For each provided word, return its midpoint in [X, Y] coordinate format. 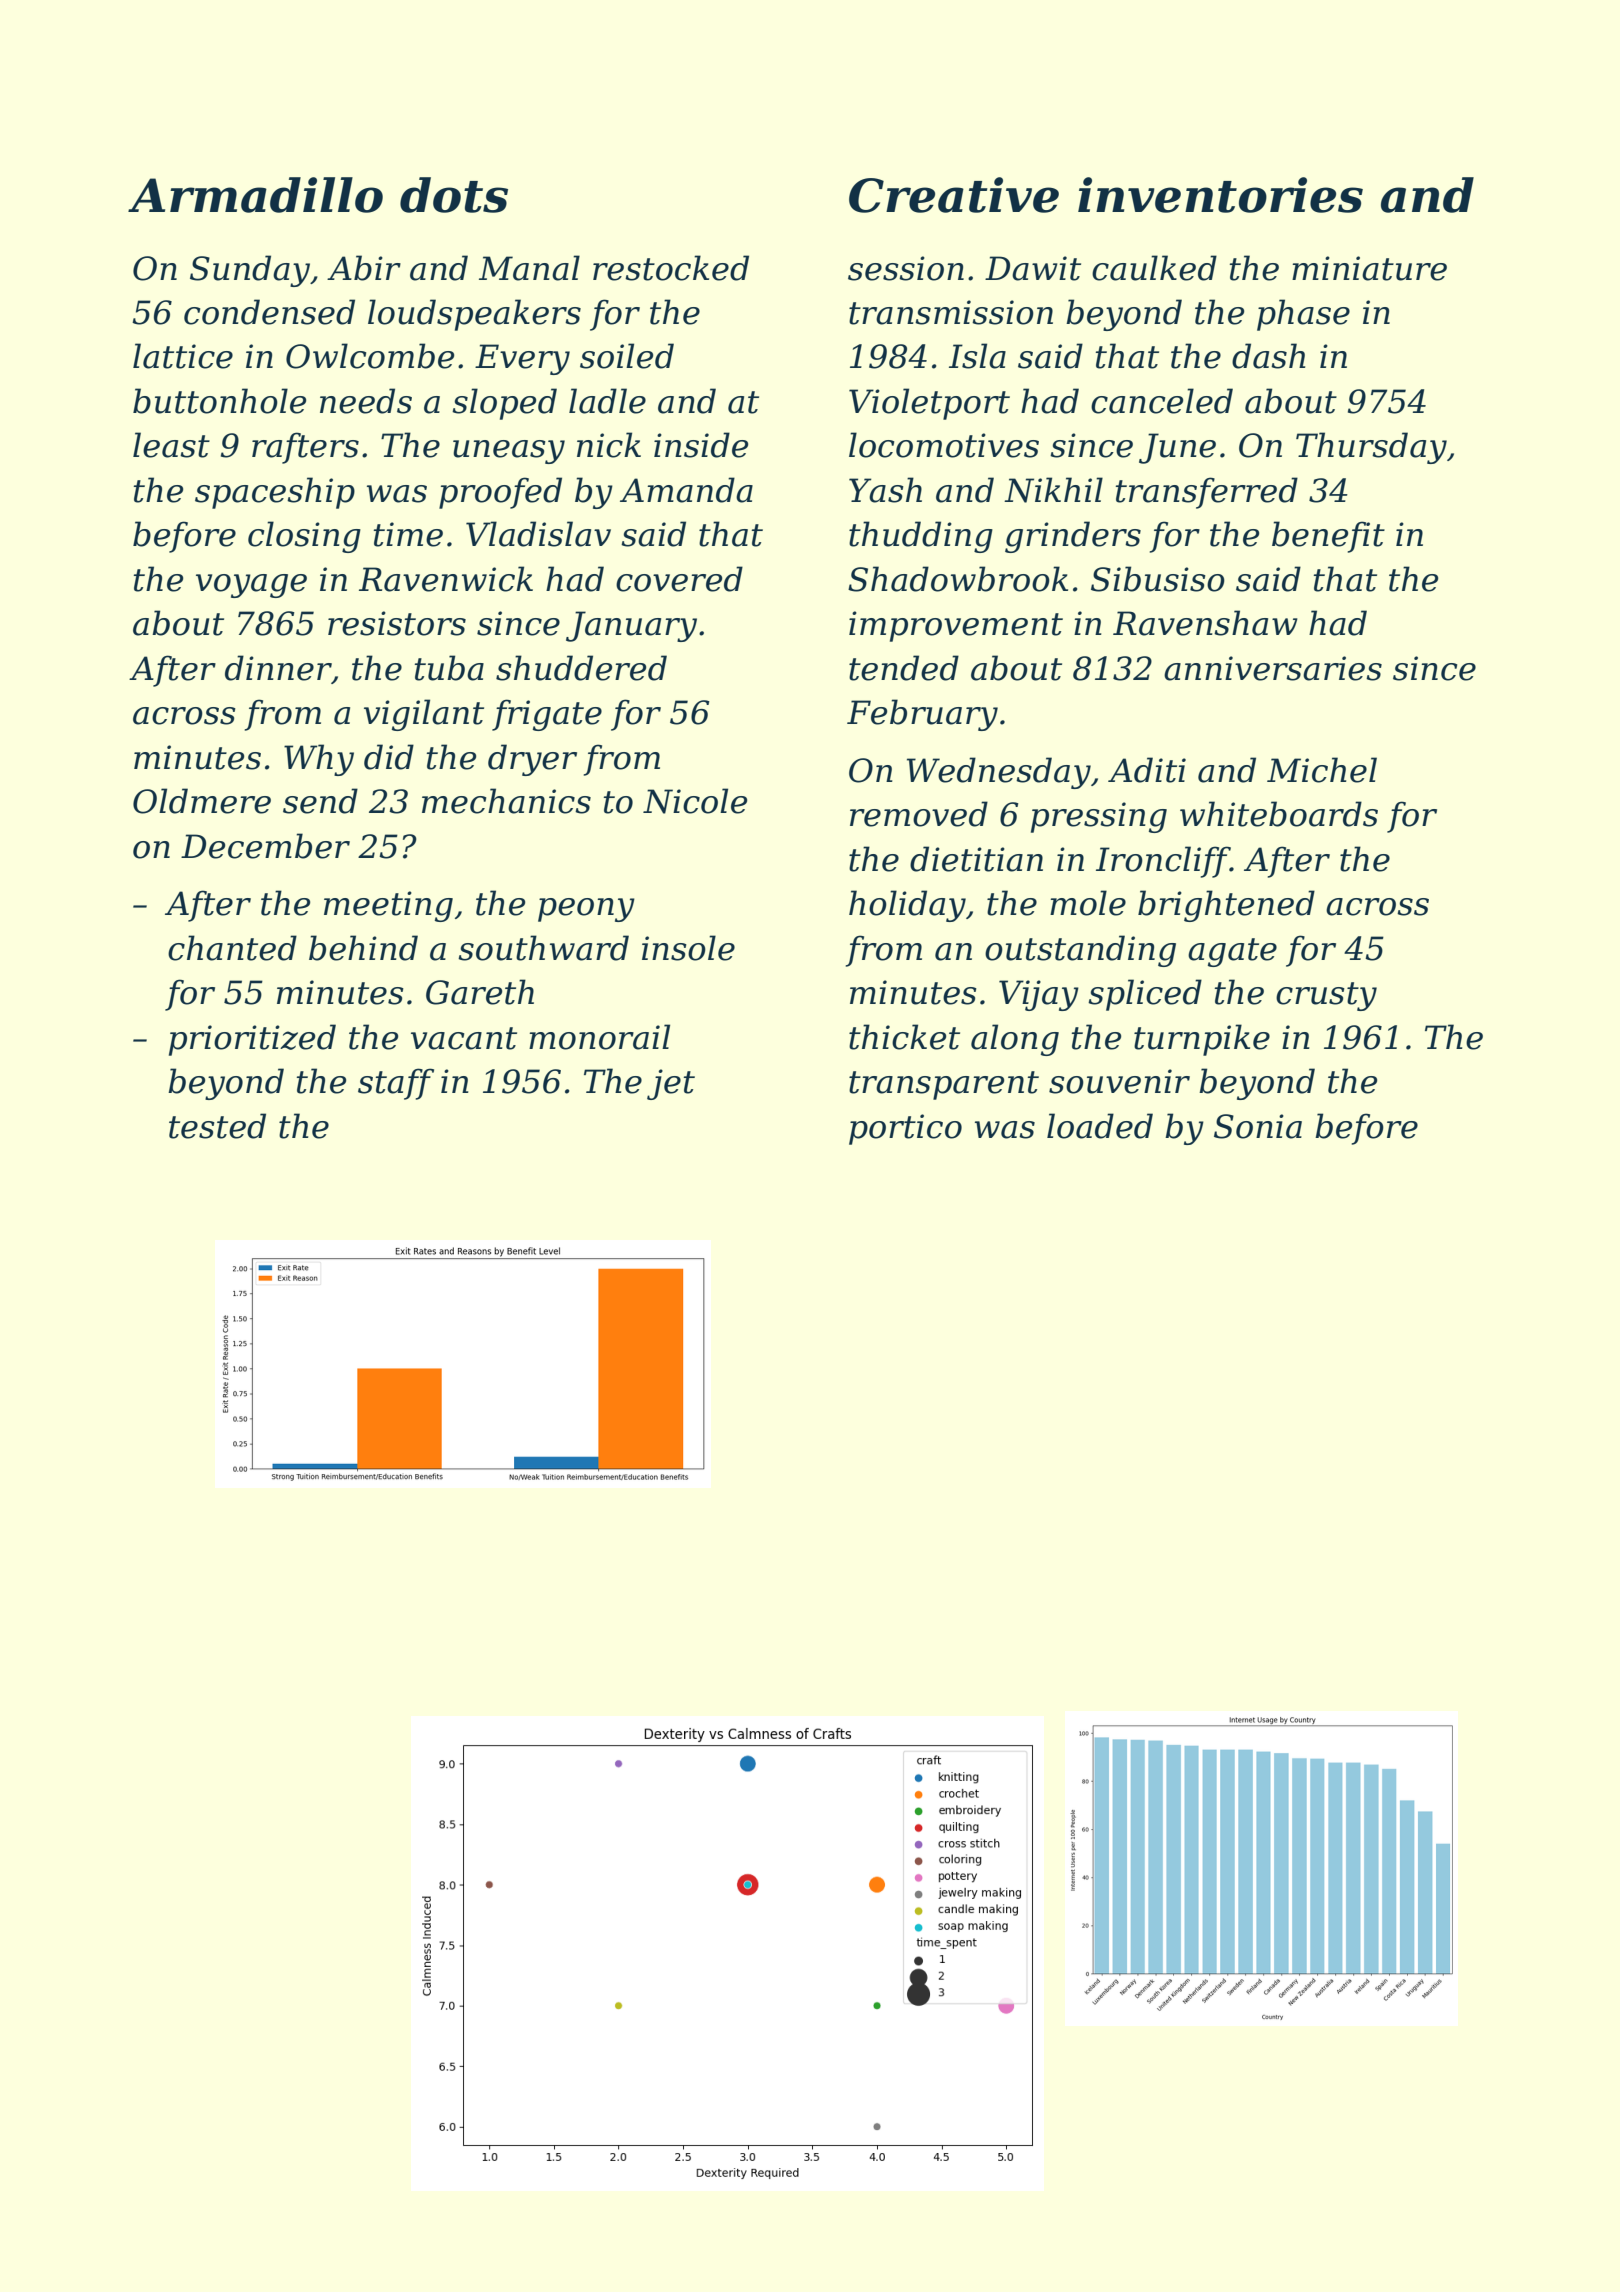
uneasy [509, 452]
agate [1232, 952]
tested [217, 1126]
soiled [627, 356]
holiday [907, 906]
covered [679, 579]
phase [1303, 315]
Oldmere [202, 801]
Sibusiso [1158, 579]
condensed [269, 312]
